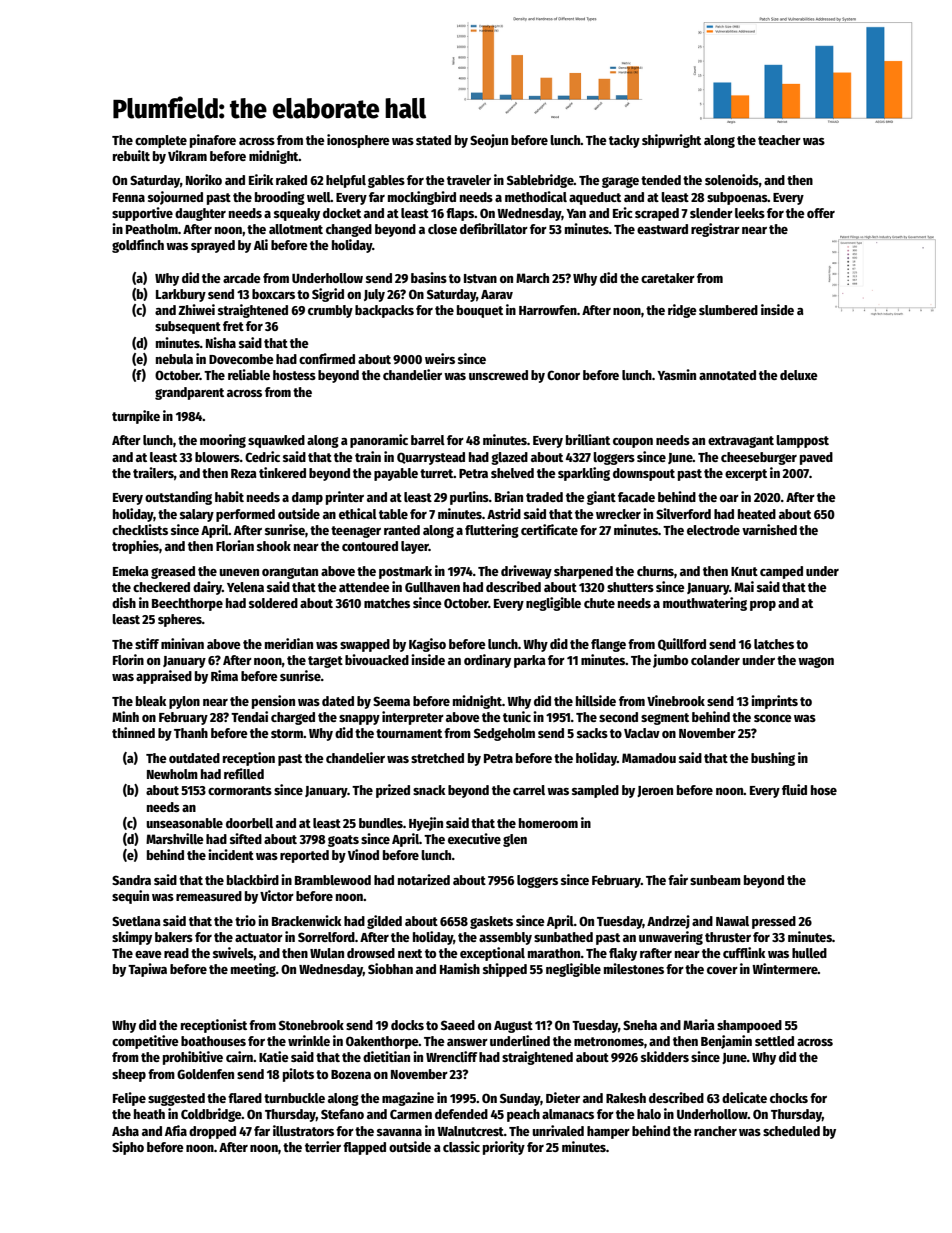 The image size is (952, 1233). I want to click on pressed, so click(774, 922).
